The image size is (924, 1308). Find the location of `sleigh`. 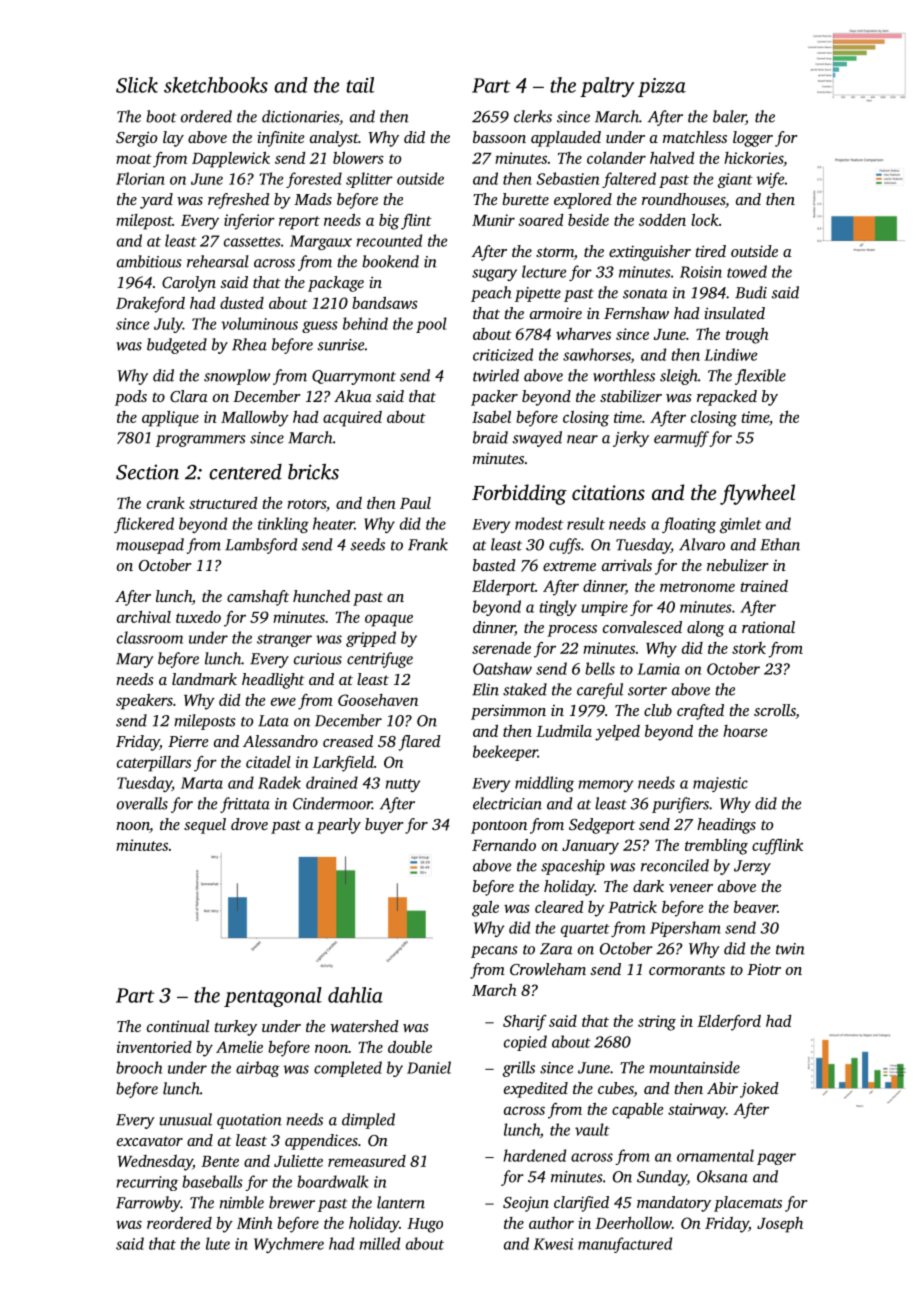

sleigh is located at coordinates (679, 377).
